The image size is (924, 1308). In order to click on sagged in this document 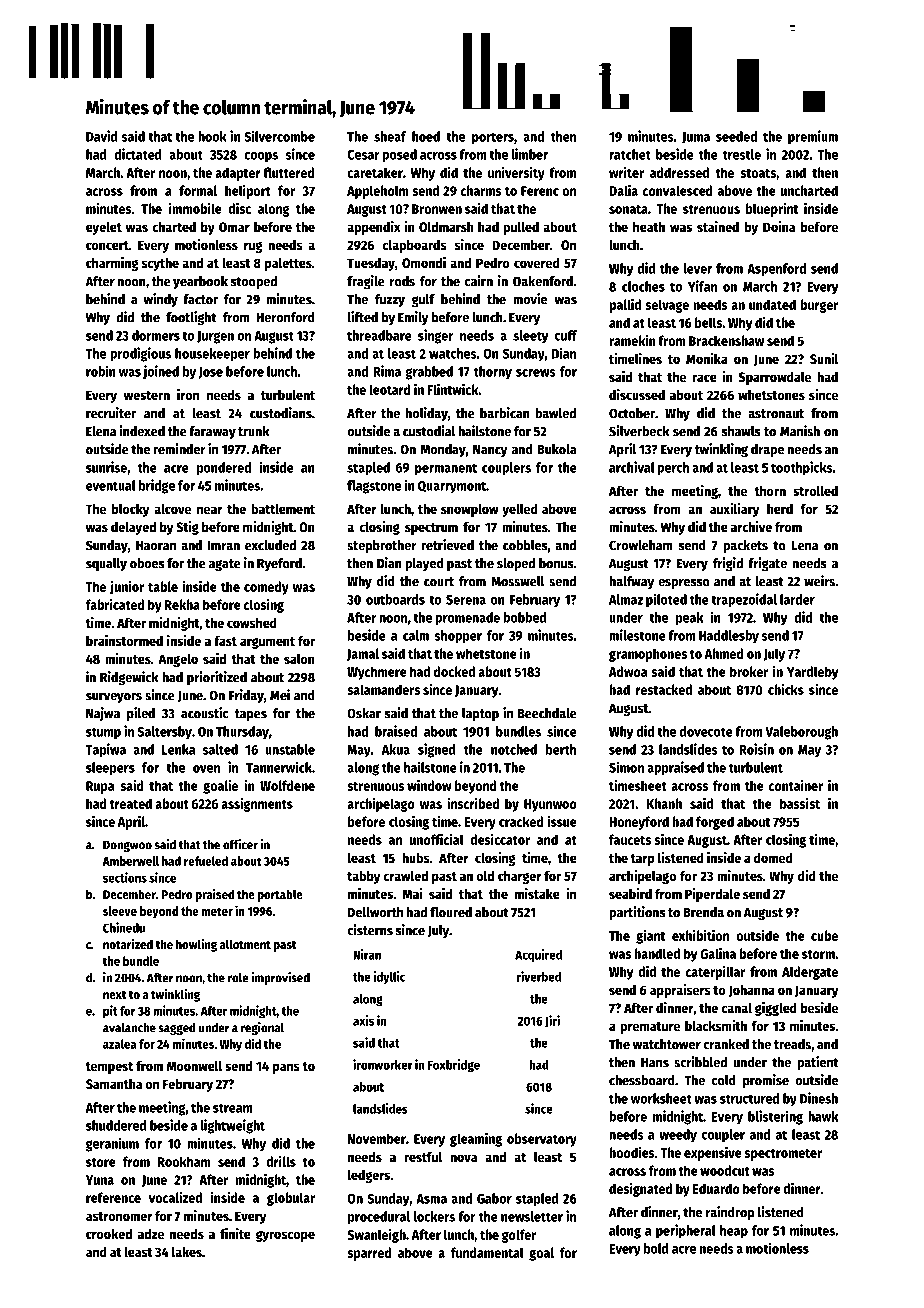, I will do `click(177, 1029)`.
